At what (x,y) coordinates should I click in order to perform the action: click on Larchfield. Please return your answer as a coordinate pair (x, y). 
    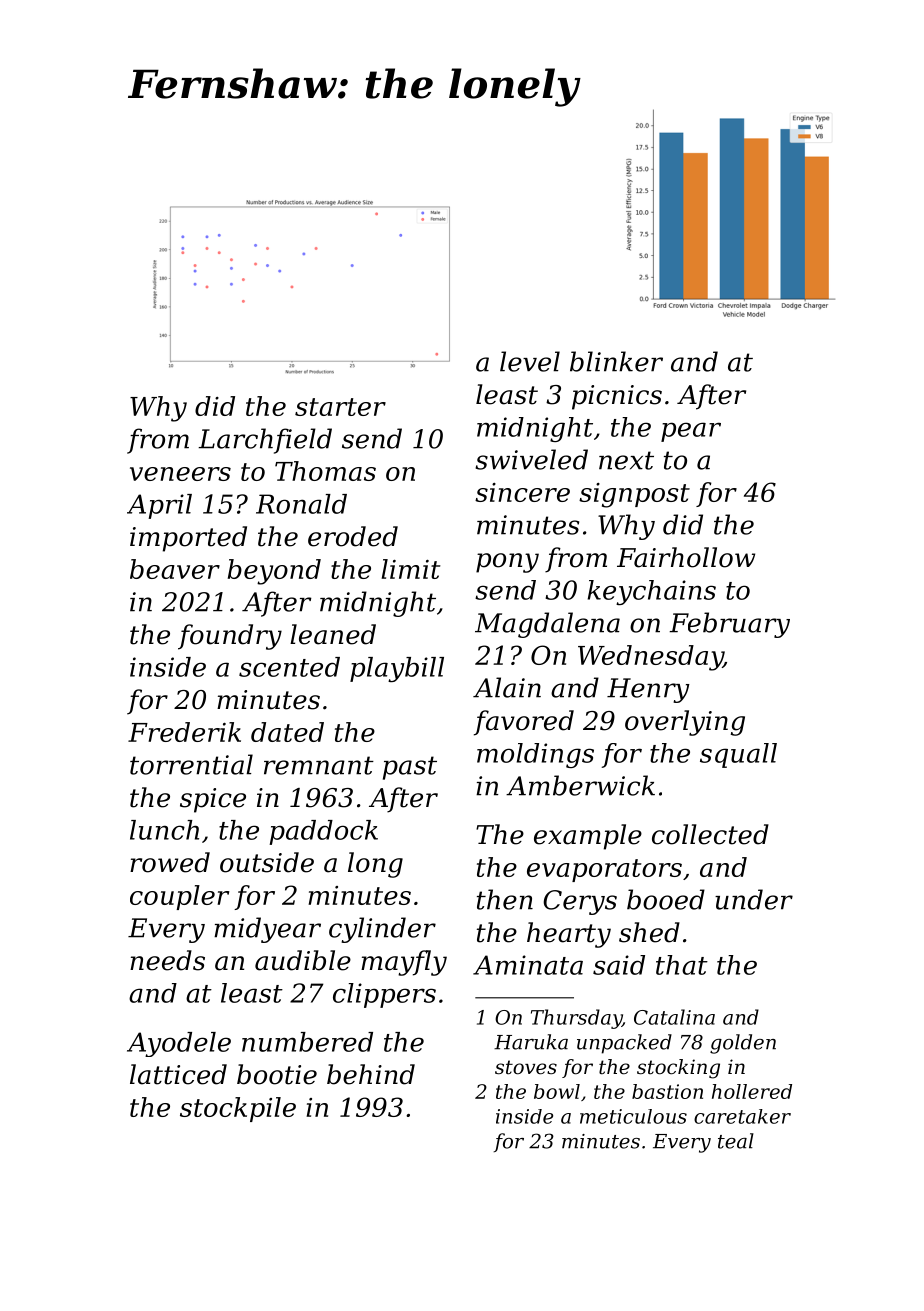
    Looking at the image, I should click on (265, 441).
